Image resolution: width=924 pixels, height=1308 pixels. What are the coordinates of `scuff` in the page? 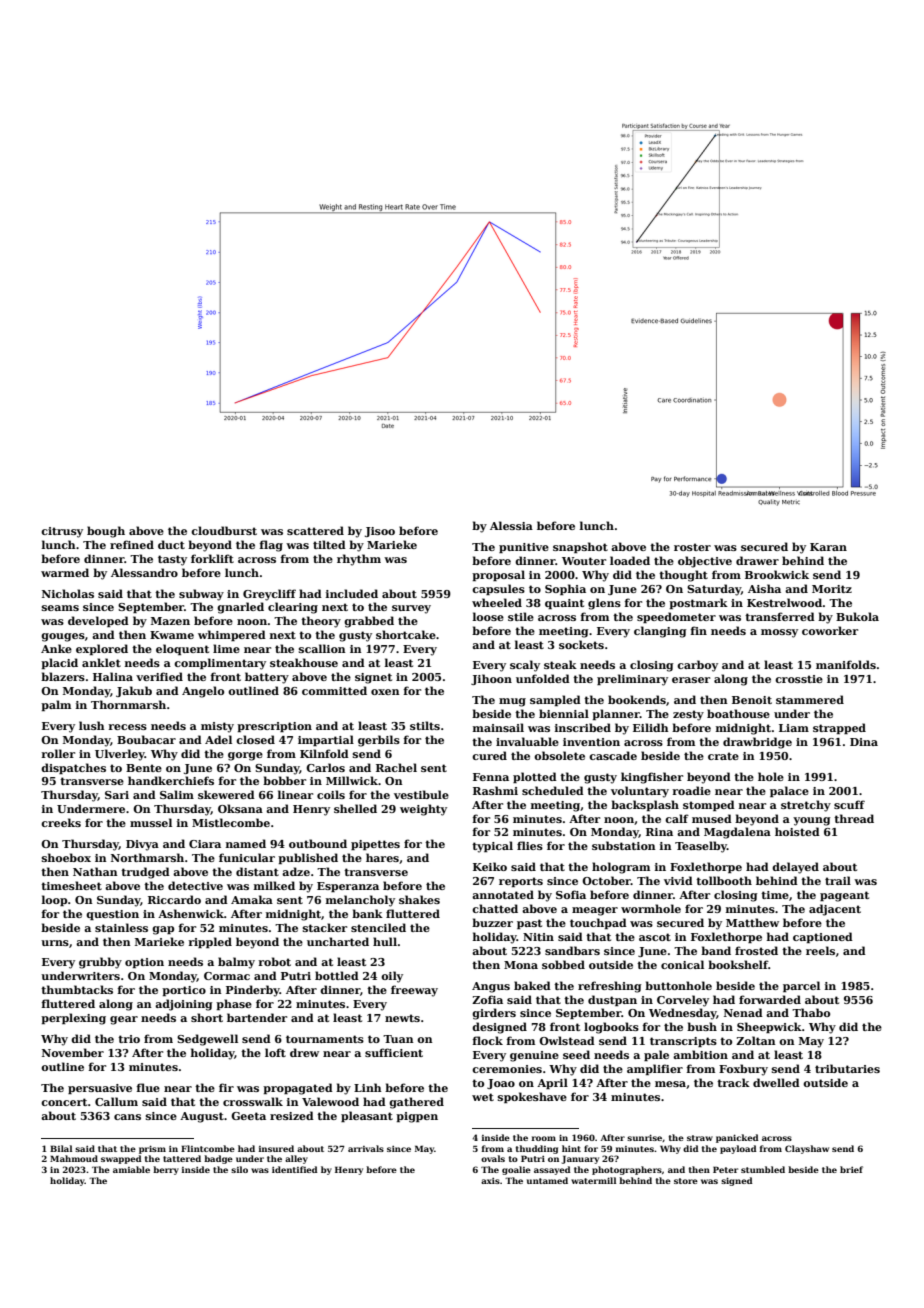 It's located at (849, 804).
